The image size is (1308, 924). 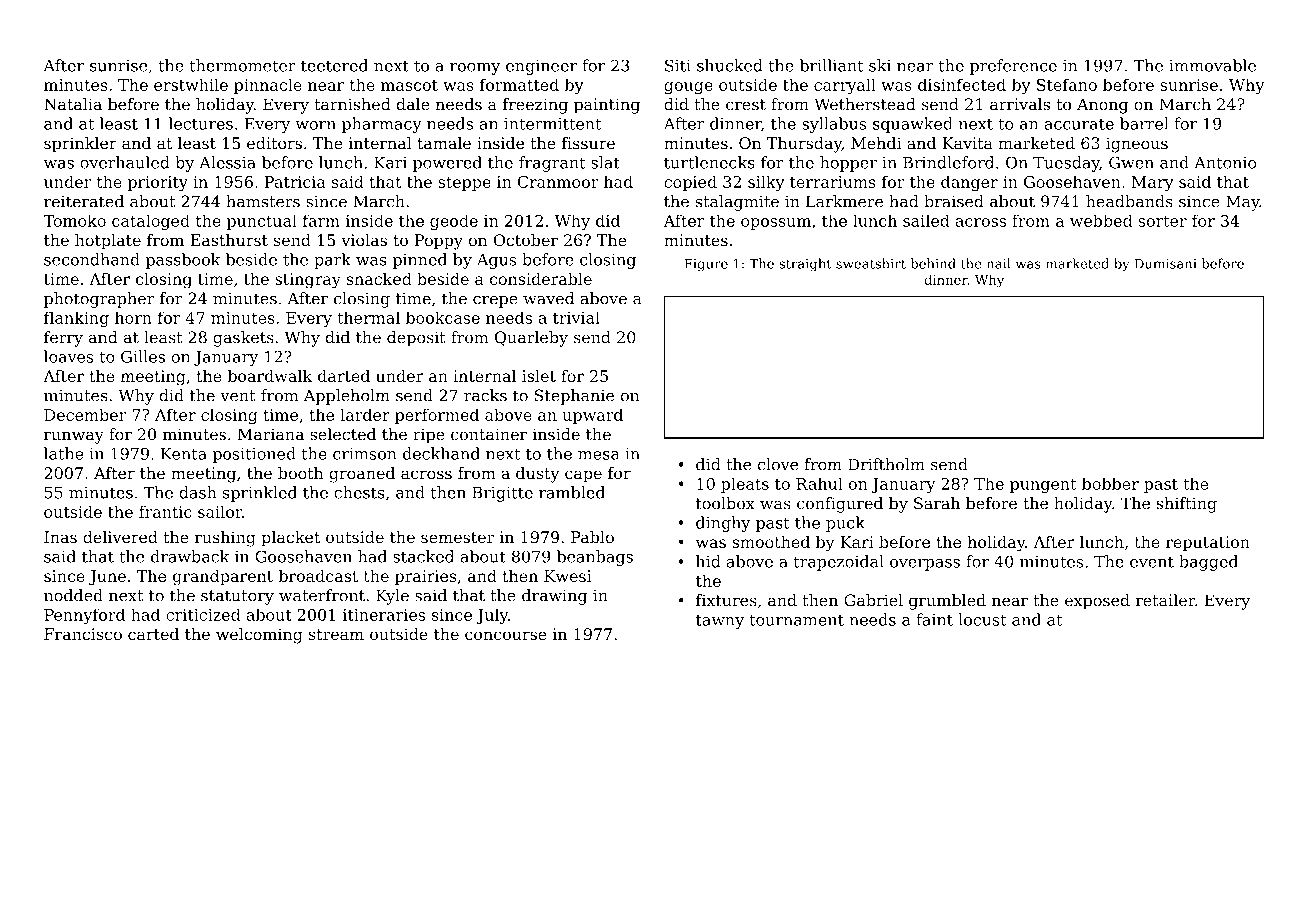 What do you see at coordinates (365, 414) in the image?
I see `larder` at bounding box center [365, 414].
